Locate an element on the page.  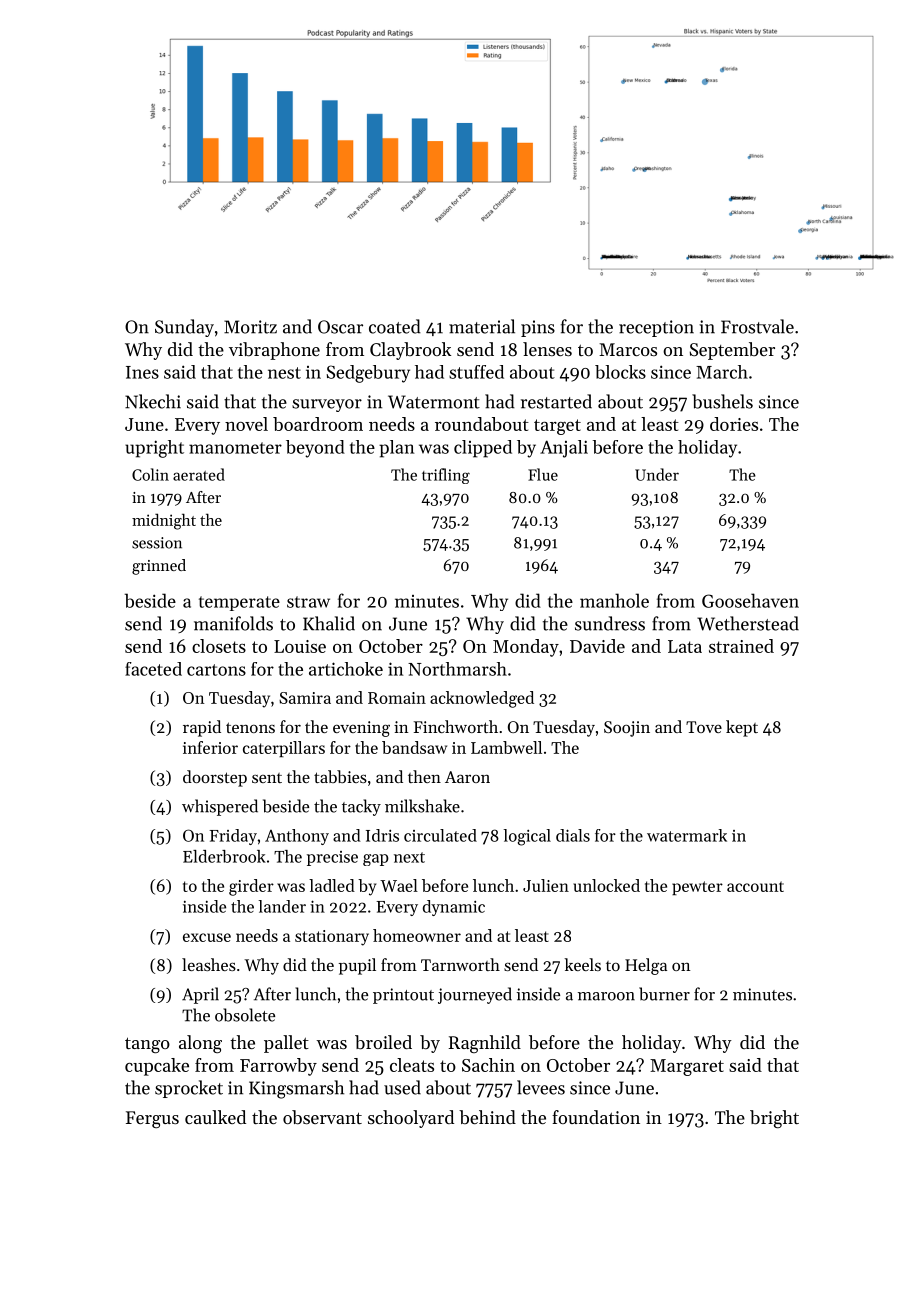
Louise is located at coordinates (300, 646).
